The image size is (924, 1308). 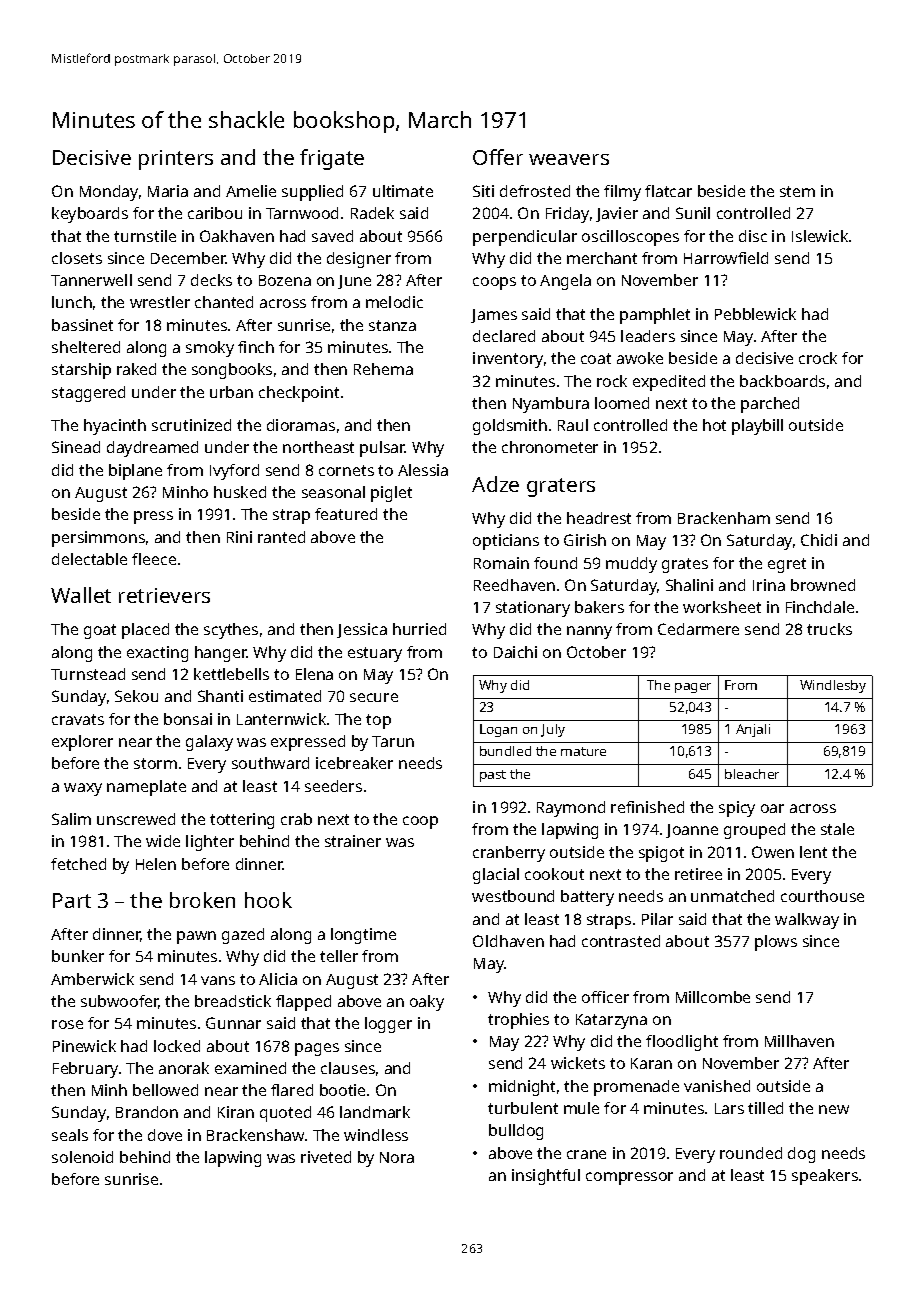 What do you see at coordinates (755, 314) in the screenshot?
I see `Pebblewick` at bounding box center [755, 314].
